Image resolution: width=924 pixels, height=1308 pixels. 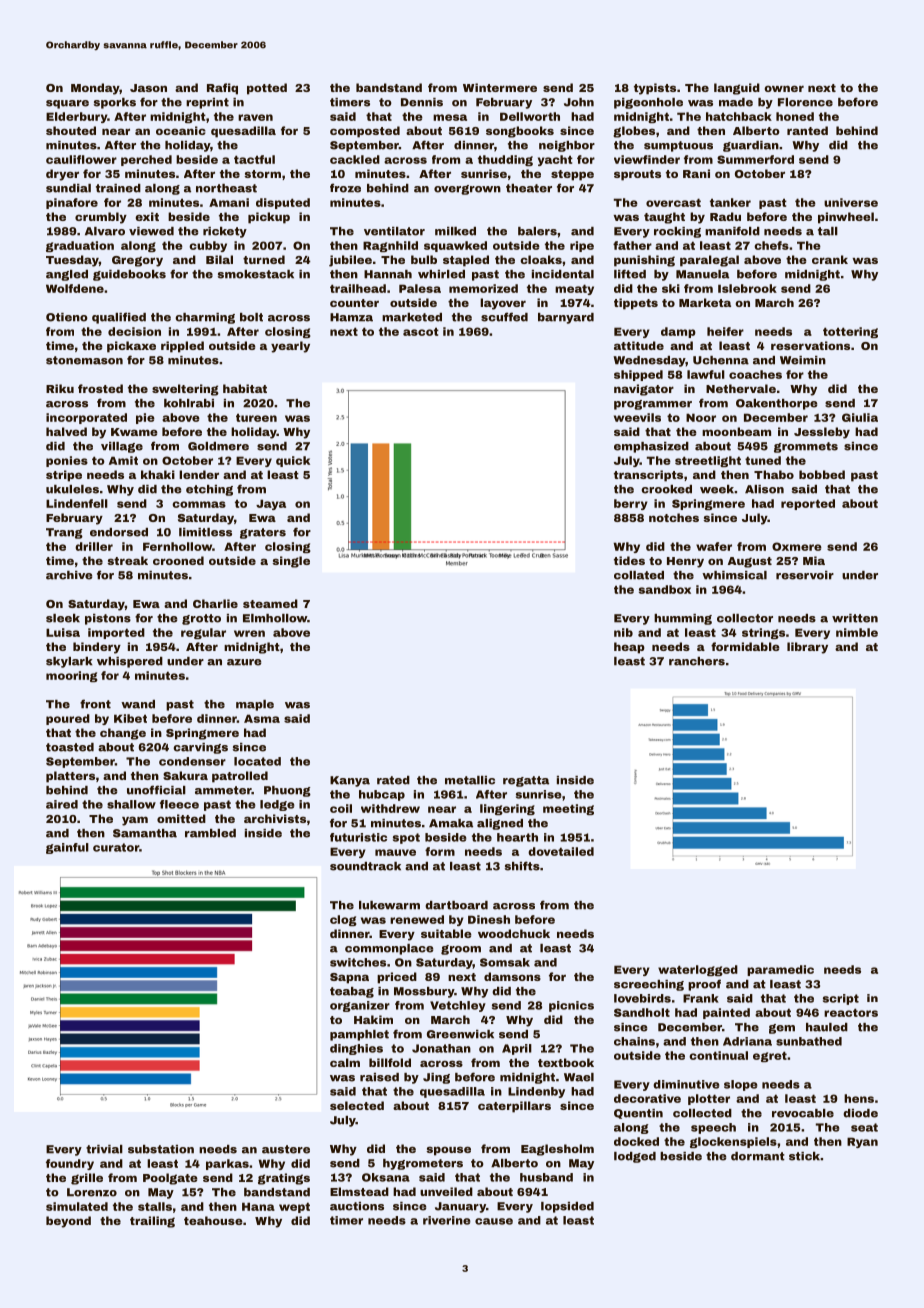 What do you see at coordinates (529, 188) in the screenshot?
I see `theater` at bounding box center [529, 188].
